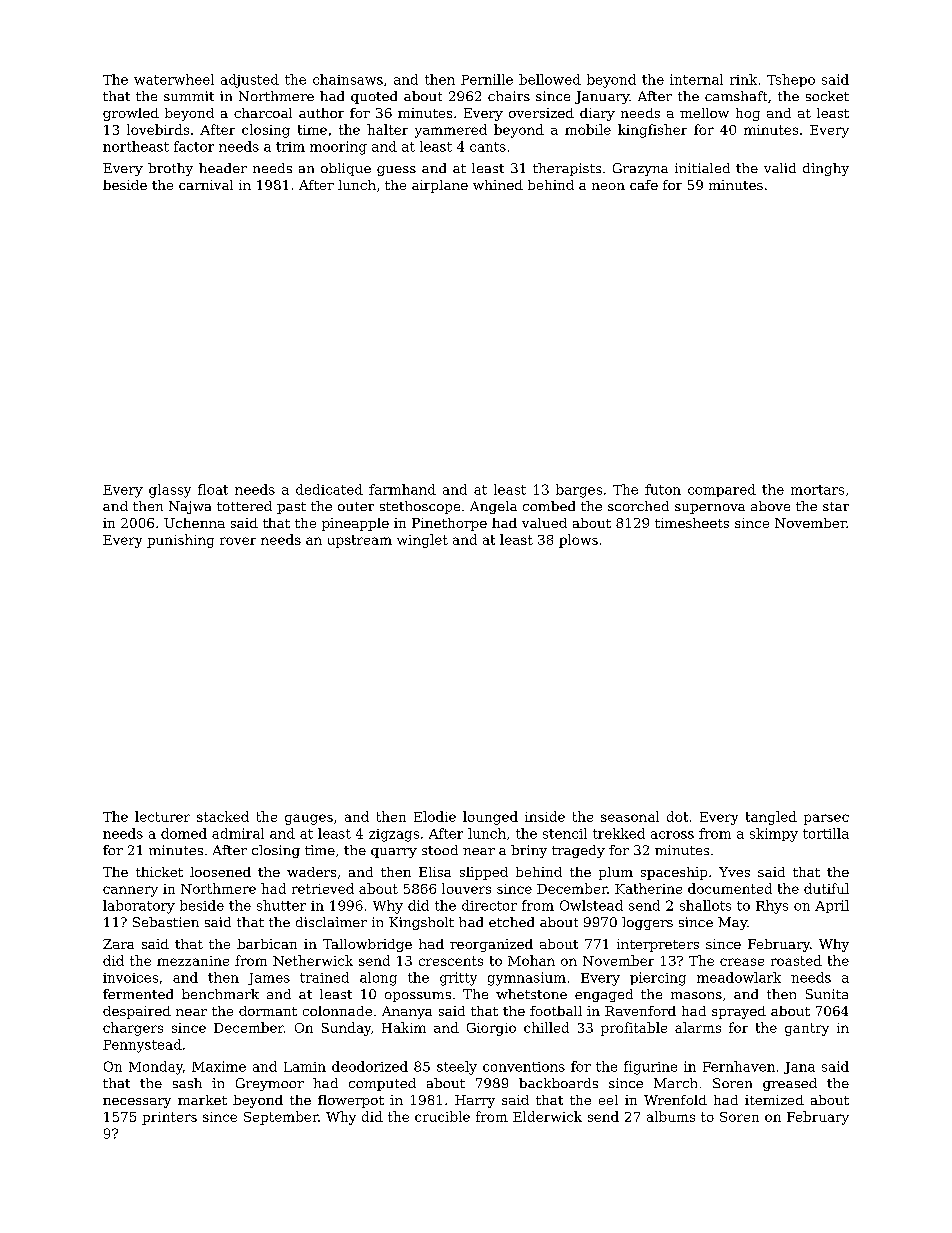 The image size is (952, 1233). What do you see at coordinates (545, 816) in the document?
I see `inside` at bounding box center [545, 816].
